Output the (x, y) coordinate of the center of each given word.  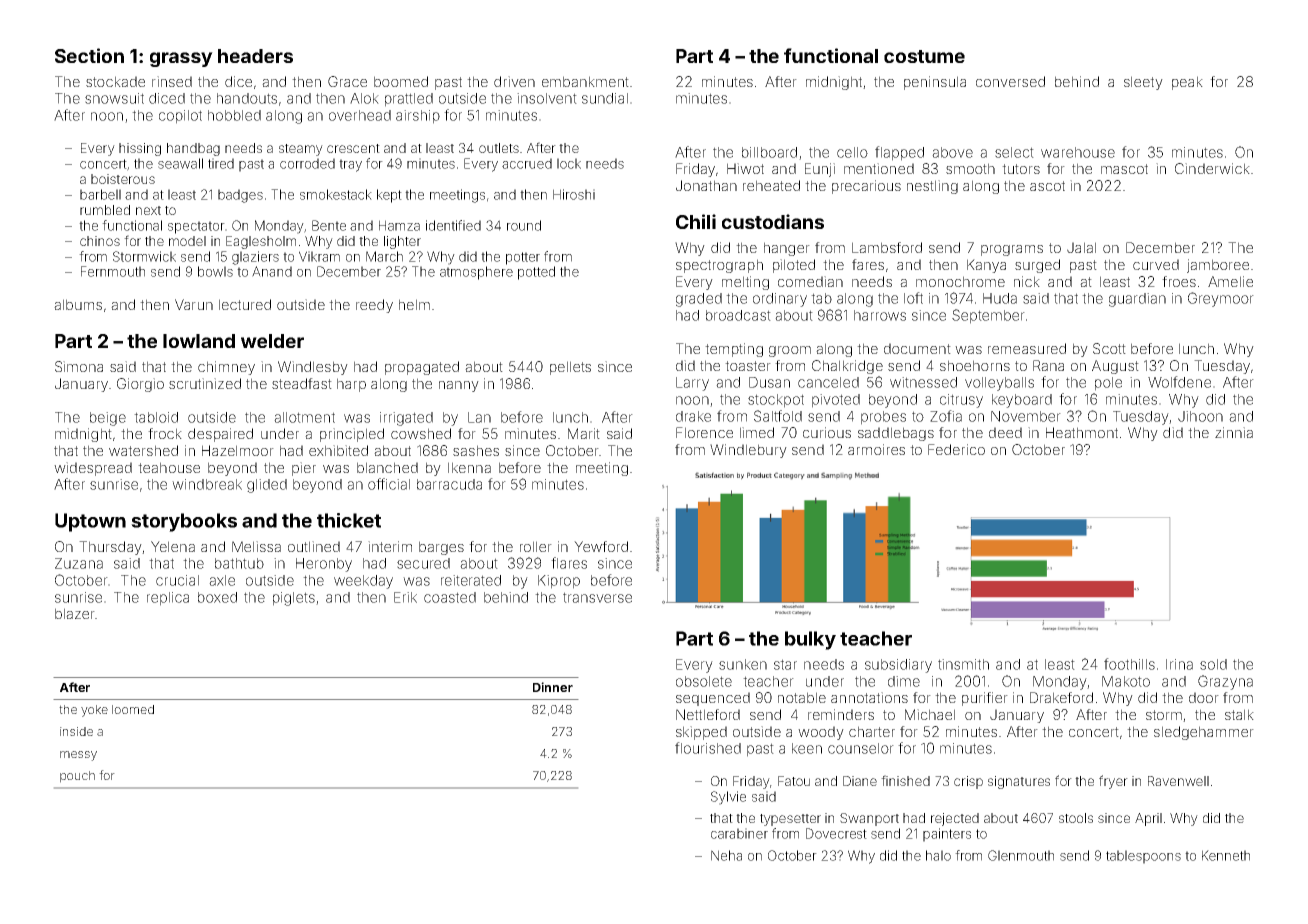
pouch (77, 777)
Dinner (553, 687)
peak (1187, 83)
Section (89, 55)
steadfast (302, 383)
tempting (734, 350)
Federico (956, 449)
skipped (701, 733)
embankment (585, 81)
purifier (985, 699)
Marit (584, 433)
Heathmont (1082, 432)
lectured (245, 304)
